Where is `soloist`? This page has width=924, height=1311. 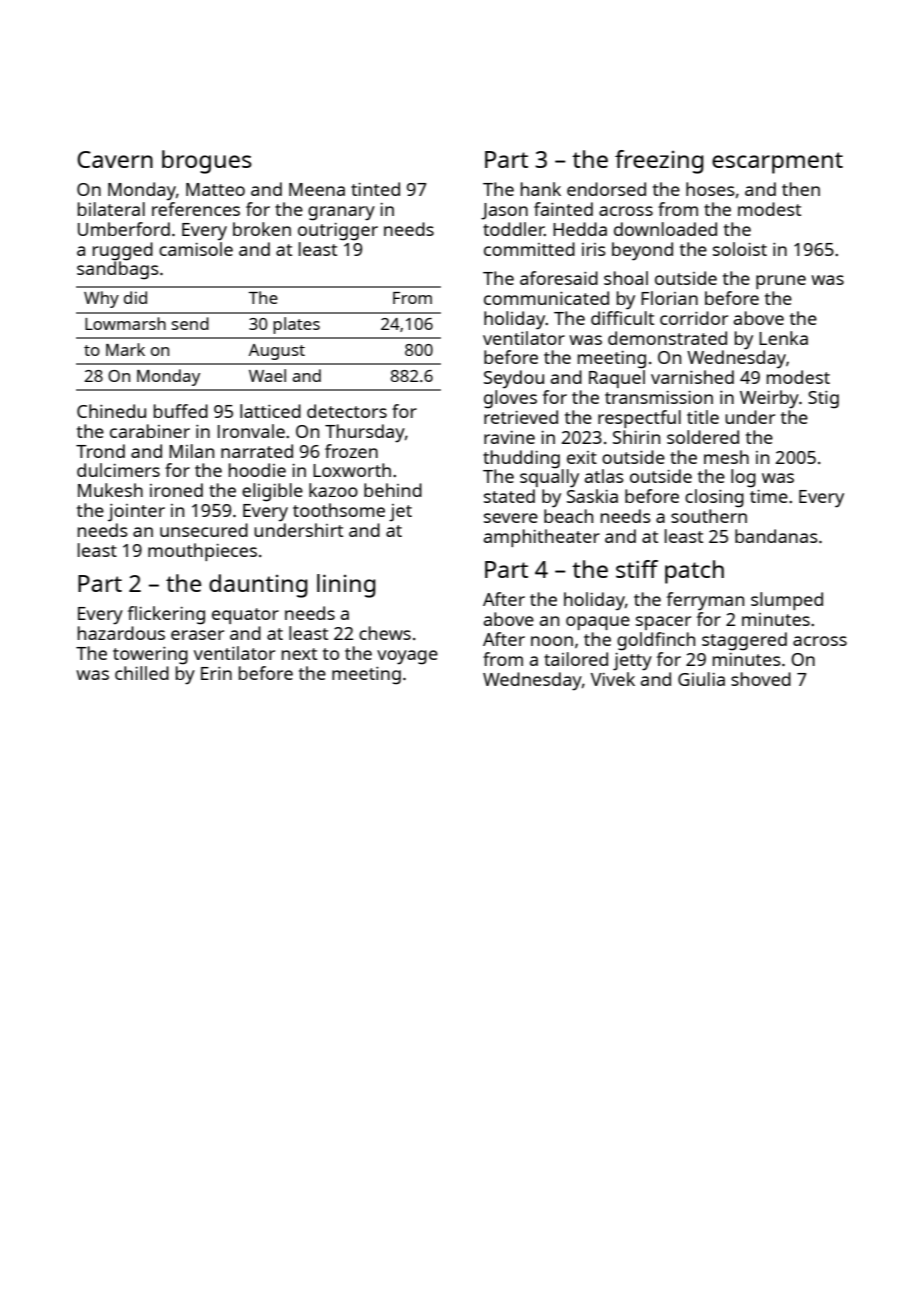 soloist is located at coordinates (740, 249).
